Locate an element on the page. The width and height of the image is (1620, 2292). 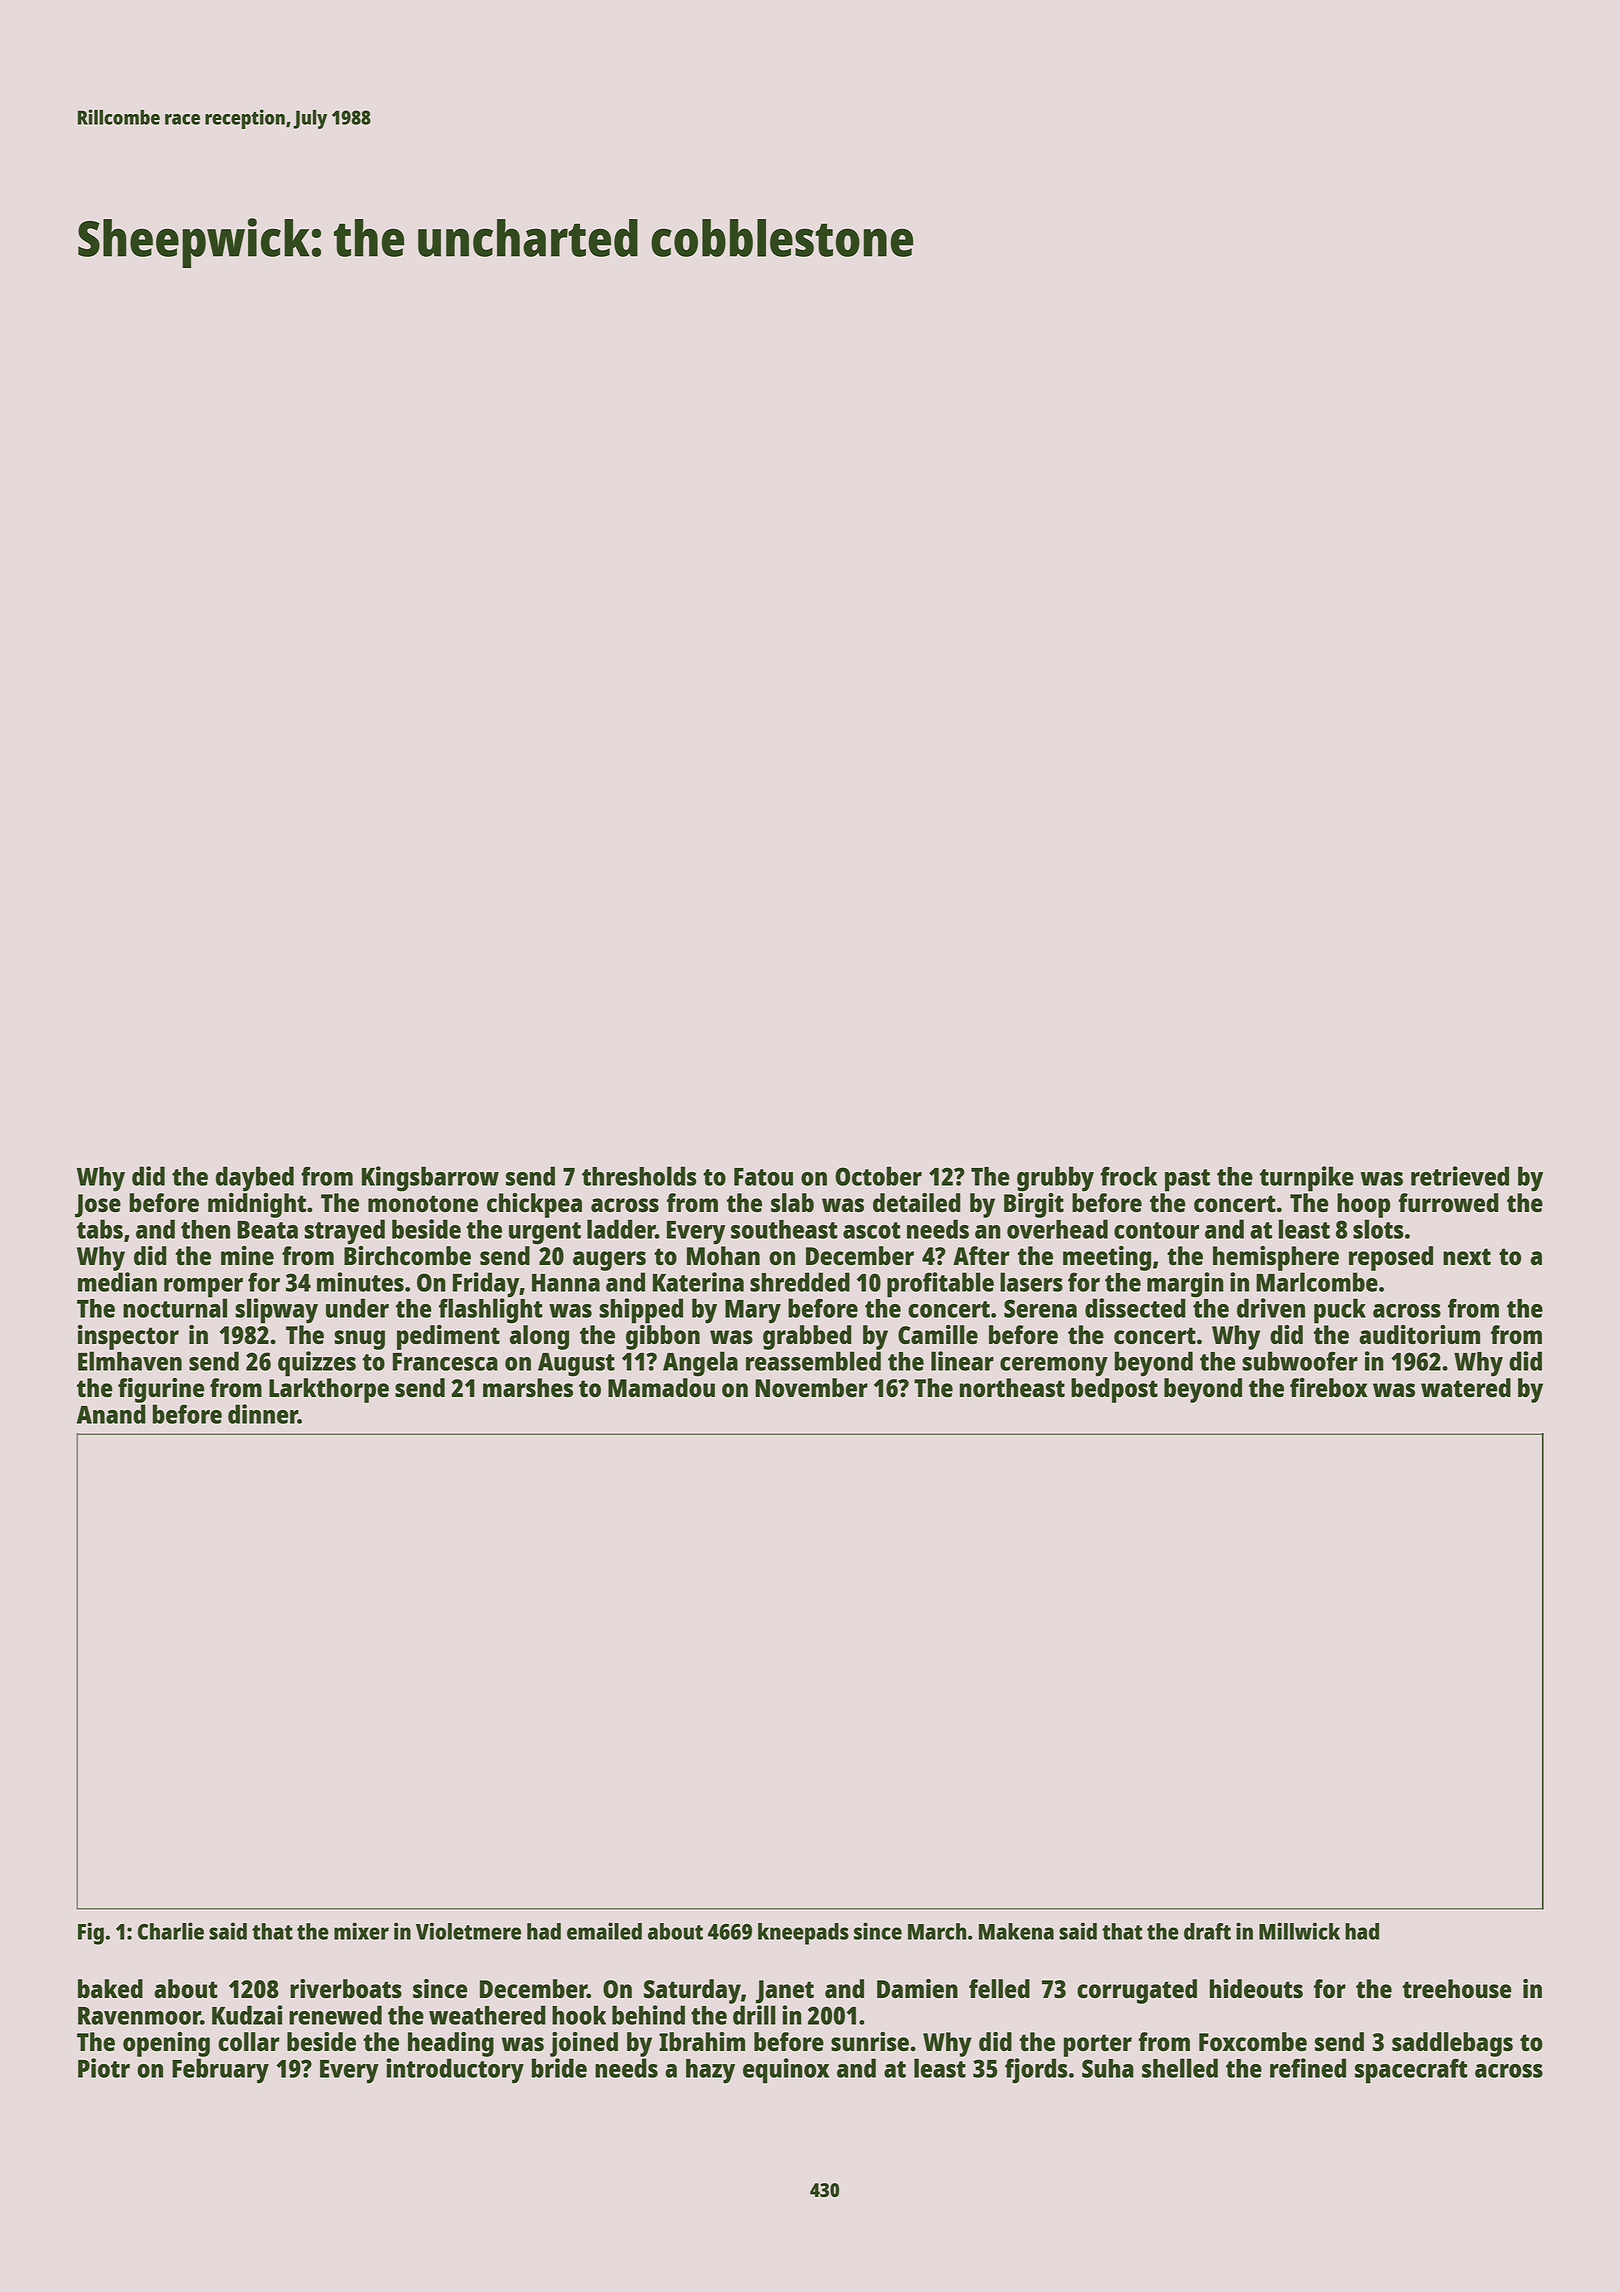
firebox is located at coordinates (1329, 1387).
